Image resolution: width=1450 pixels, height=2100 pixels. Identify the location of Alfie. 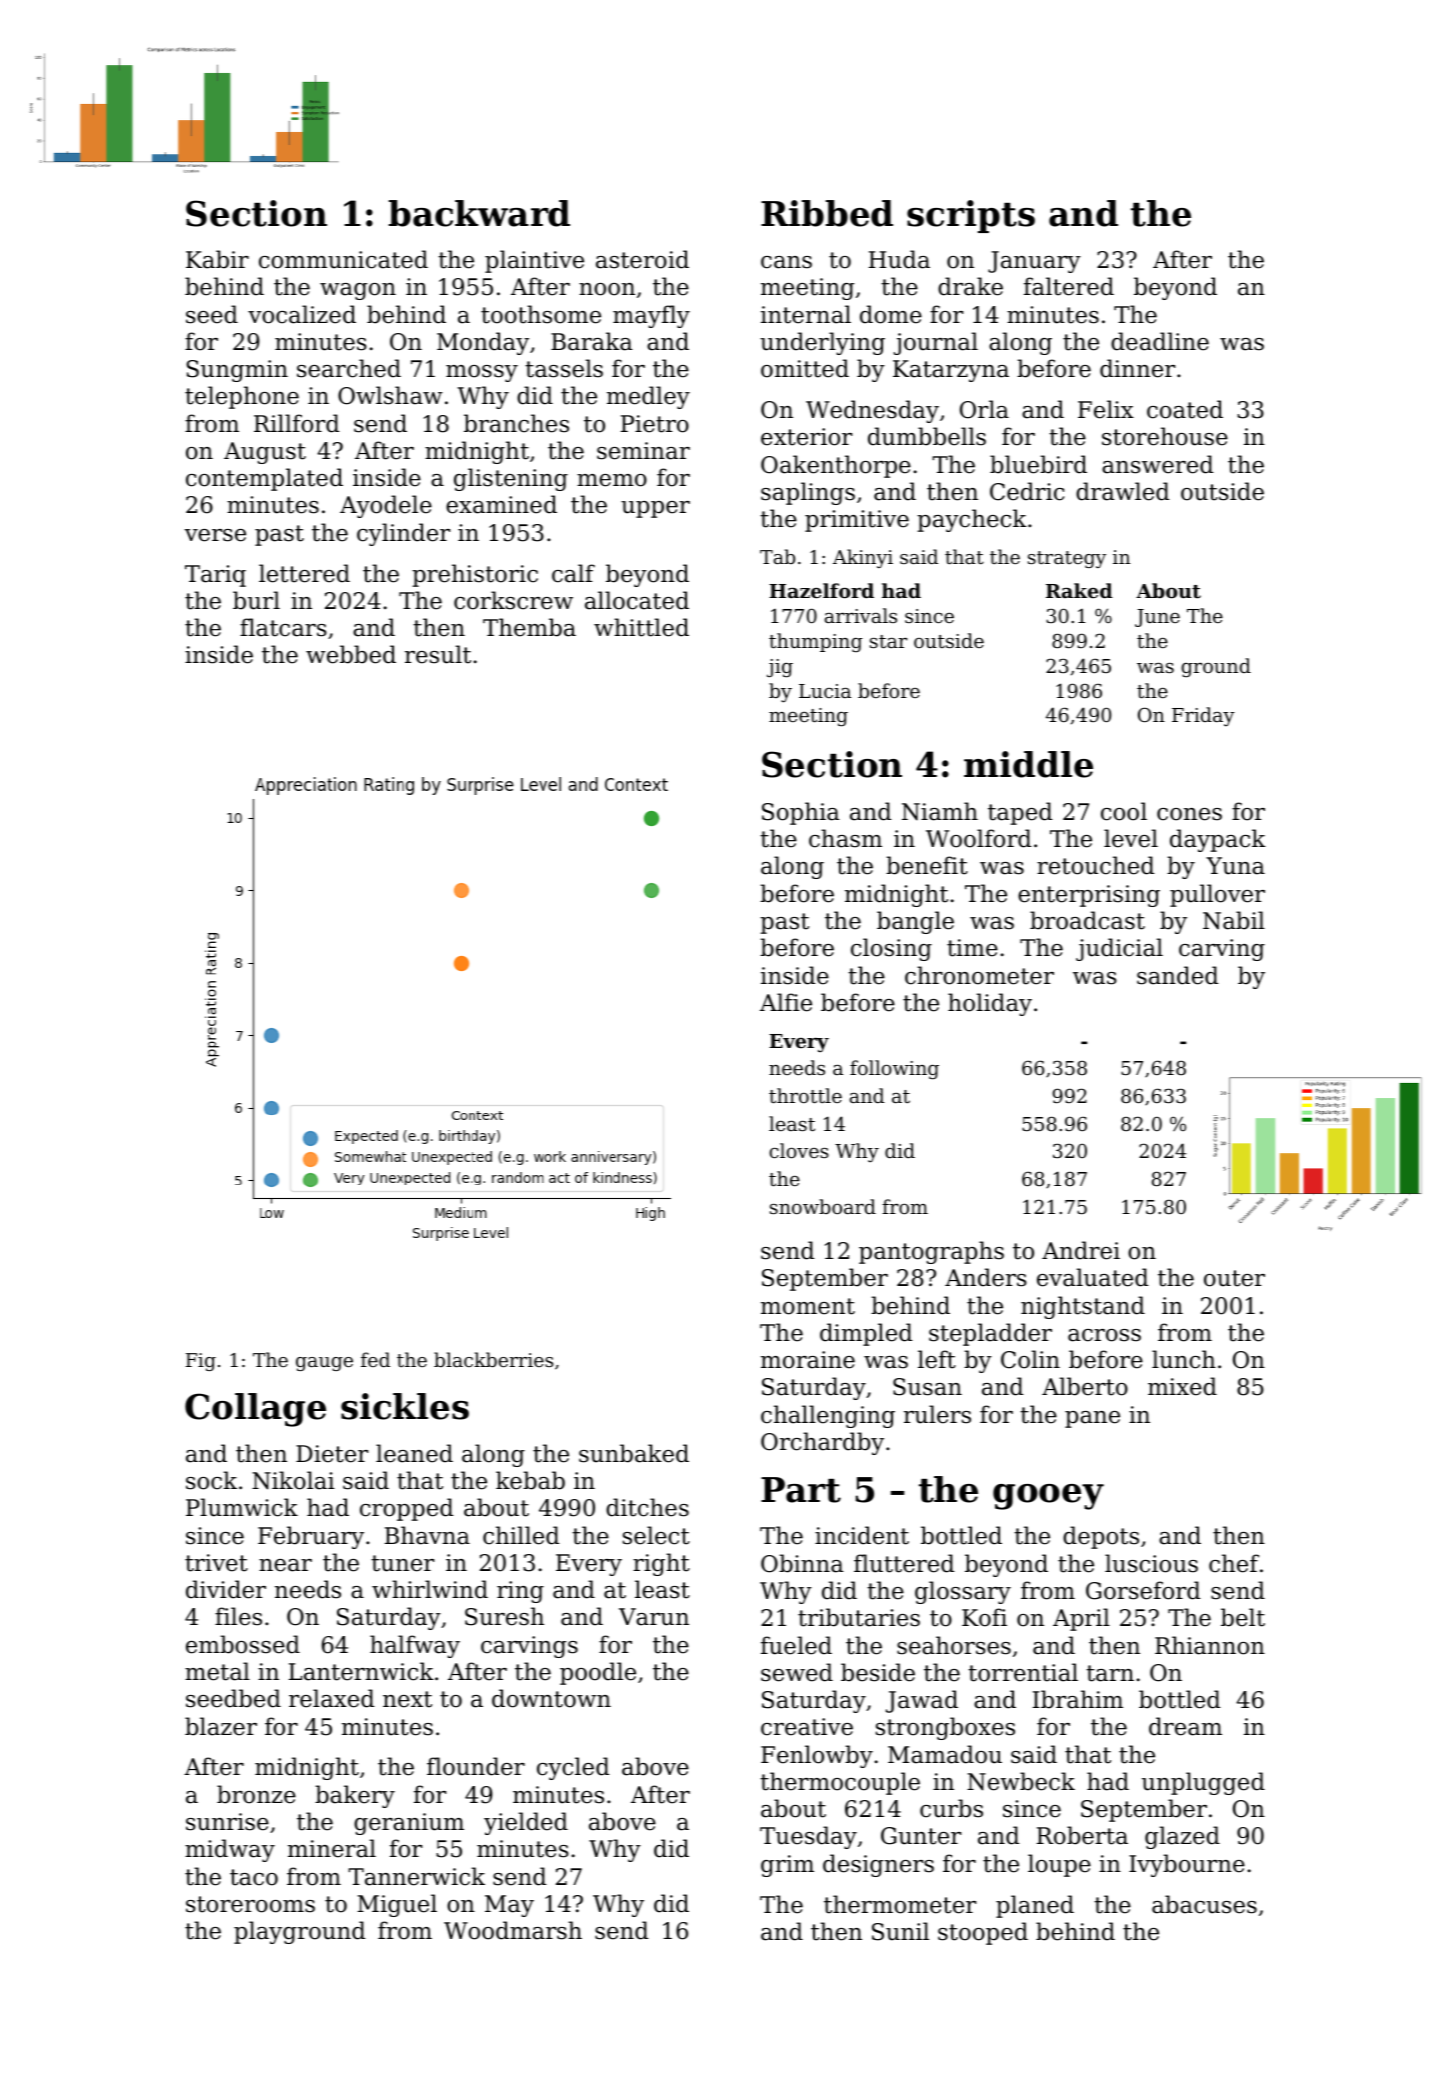
(786, 1002).
